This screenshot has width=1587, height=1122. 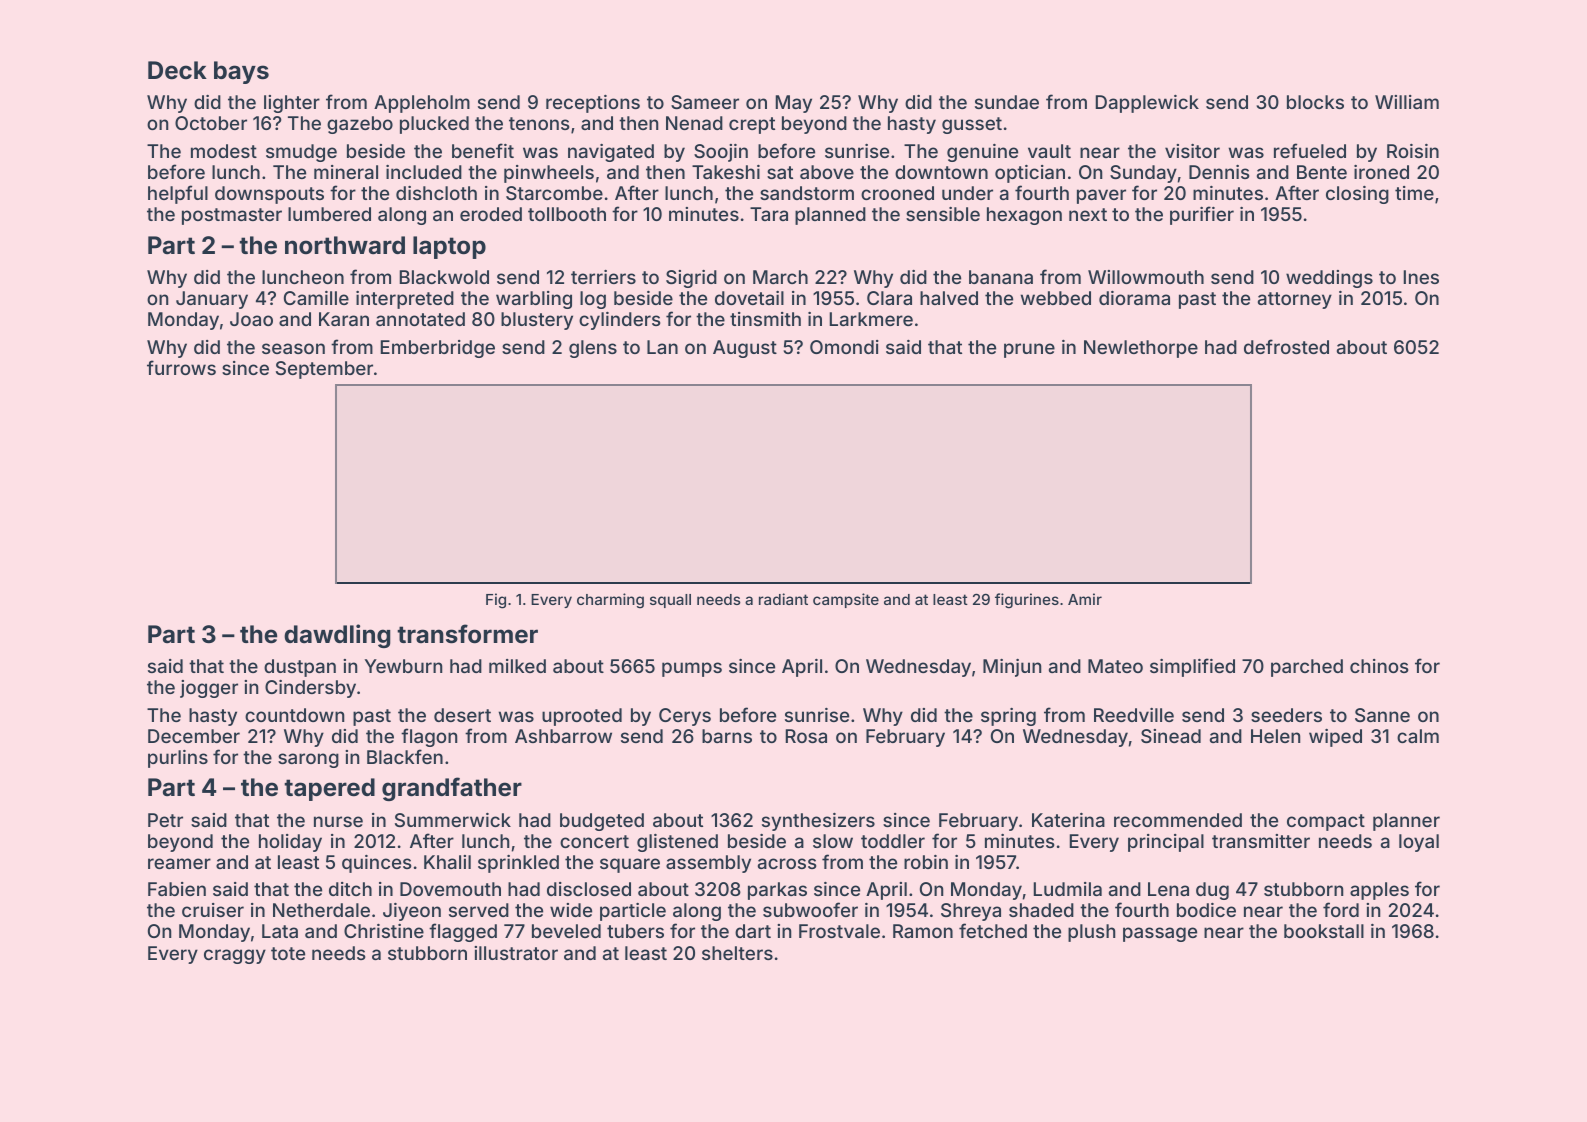 What do you see at coordinates (241, 72) in the screenshot?
I see `bays` at bounding box center [241, 72].
